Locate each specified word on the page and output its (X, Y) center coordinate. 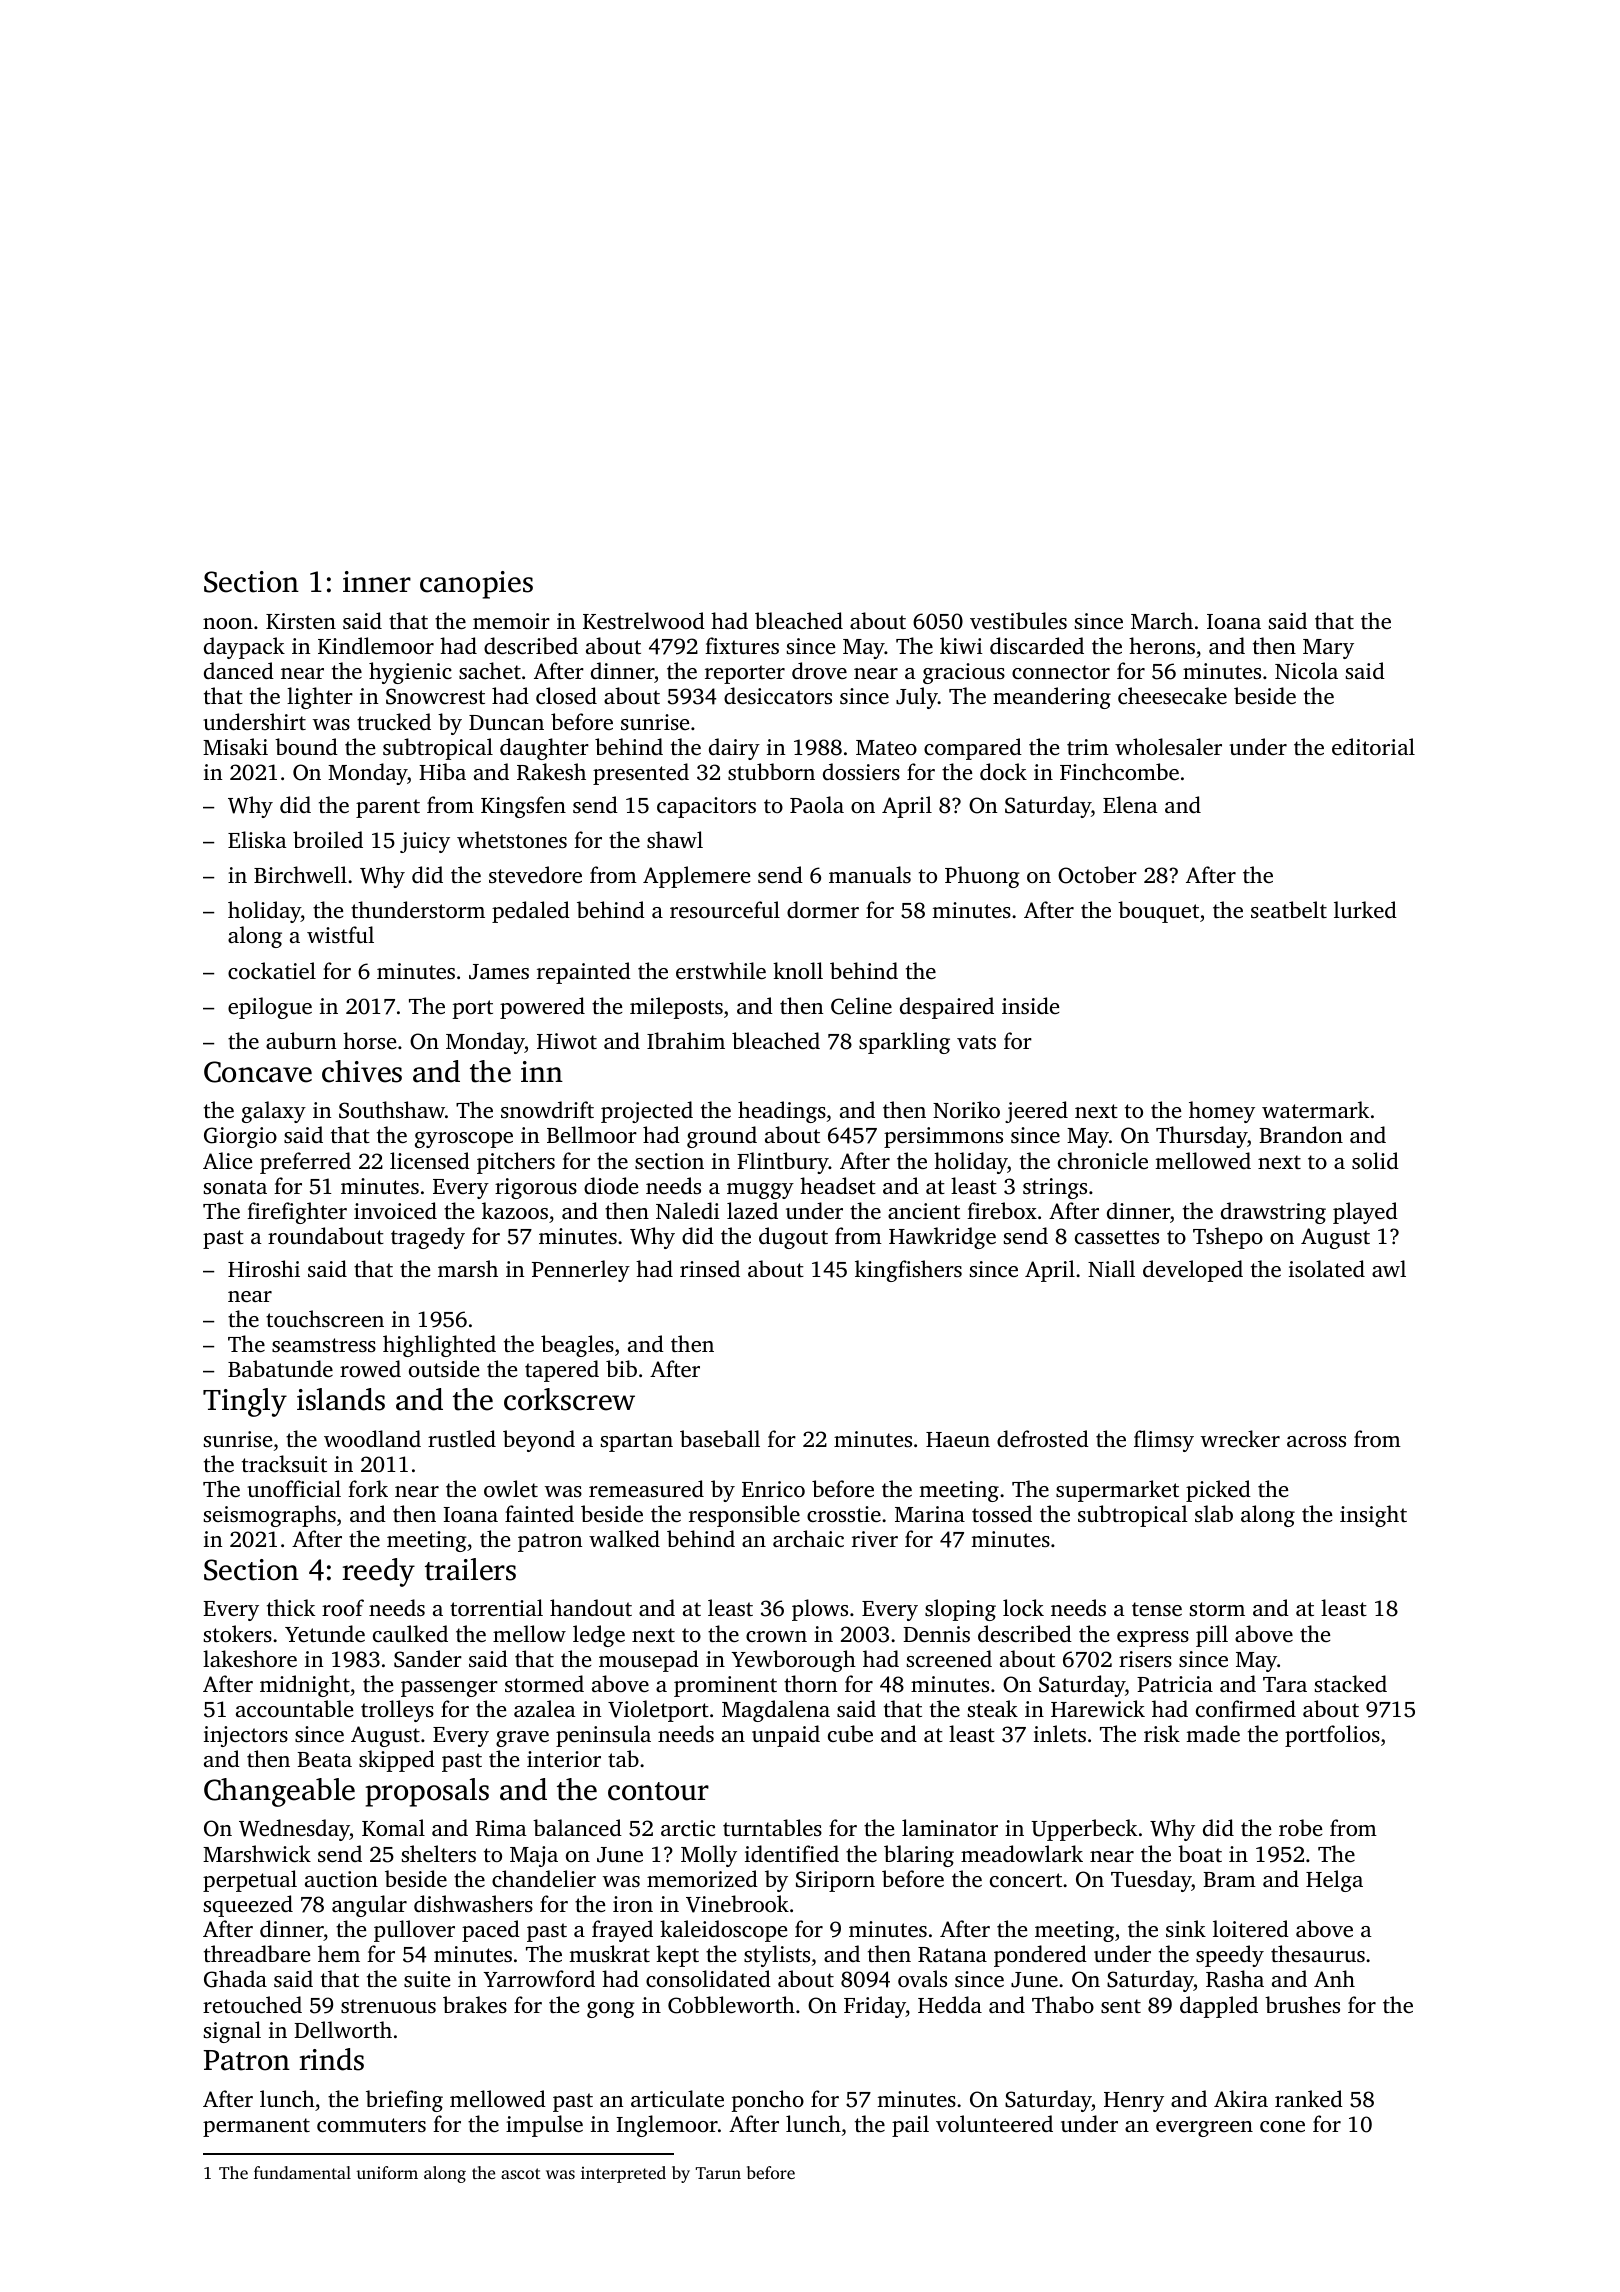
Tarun (718, 2173)
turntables (772, 1827)
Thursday (1201, 1137)
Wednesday (294, 1830)
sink (1186, 1928)
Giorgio (240, 1137)
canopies (476, 585)
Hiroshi (264, 1268)
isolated (1327, 1268)
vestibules (1018, 620)
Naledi (688, 1210)
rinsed (710, 1268)
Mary (1328, 649)
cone (1282, 2126)
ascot (520, 2173)
